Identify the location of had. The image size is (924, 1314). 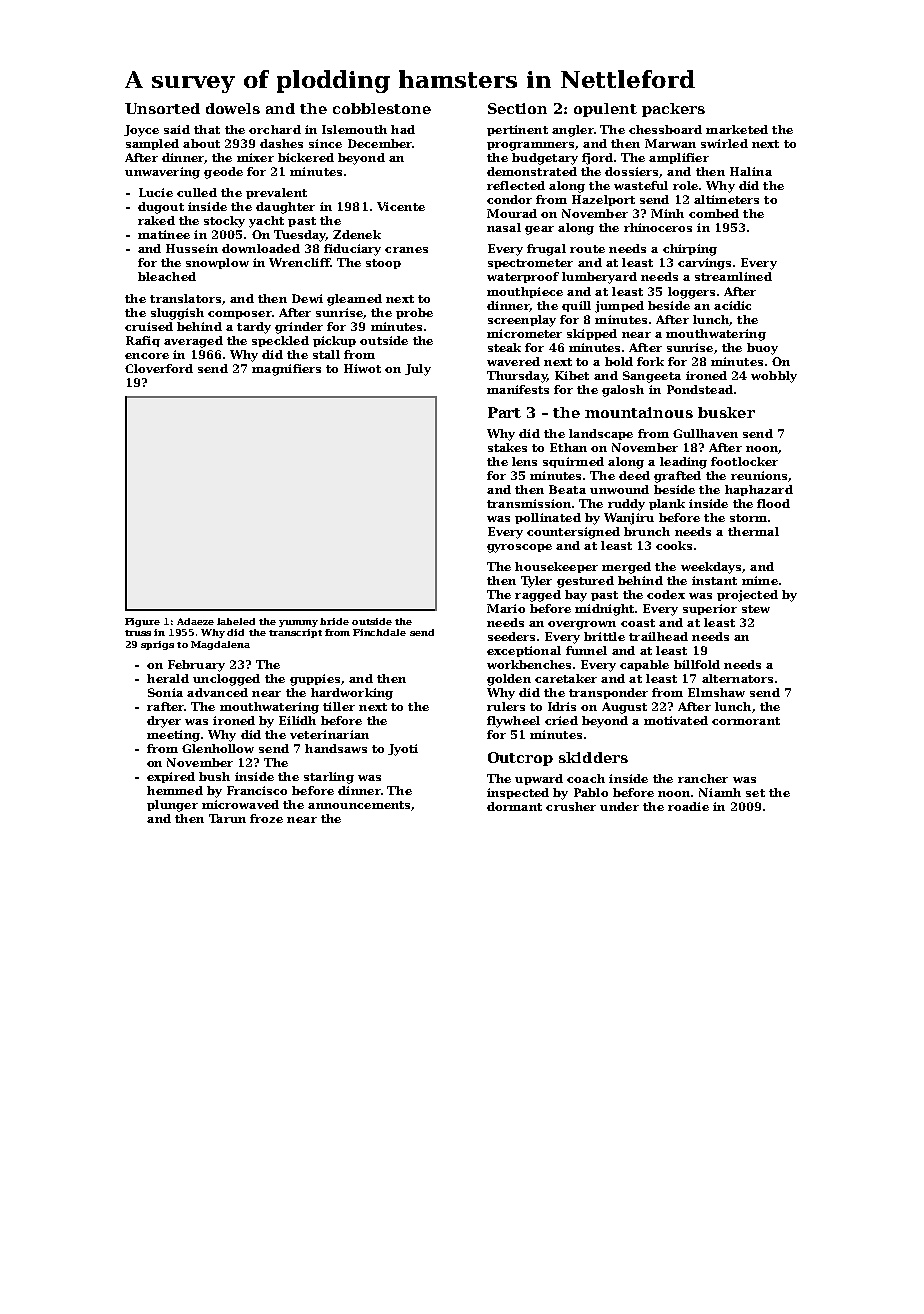
(403, 129).
